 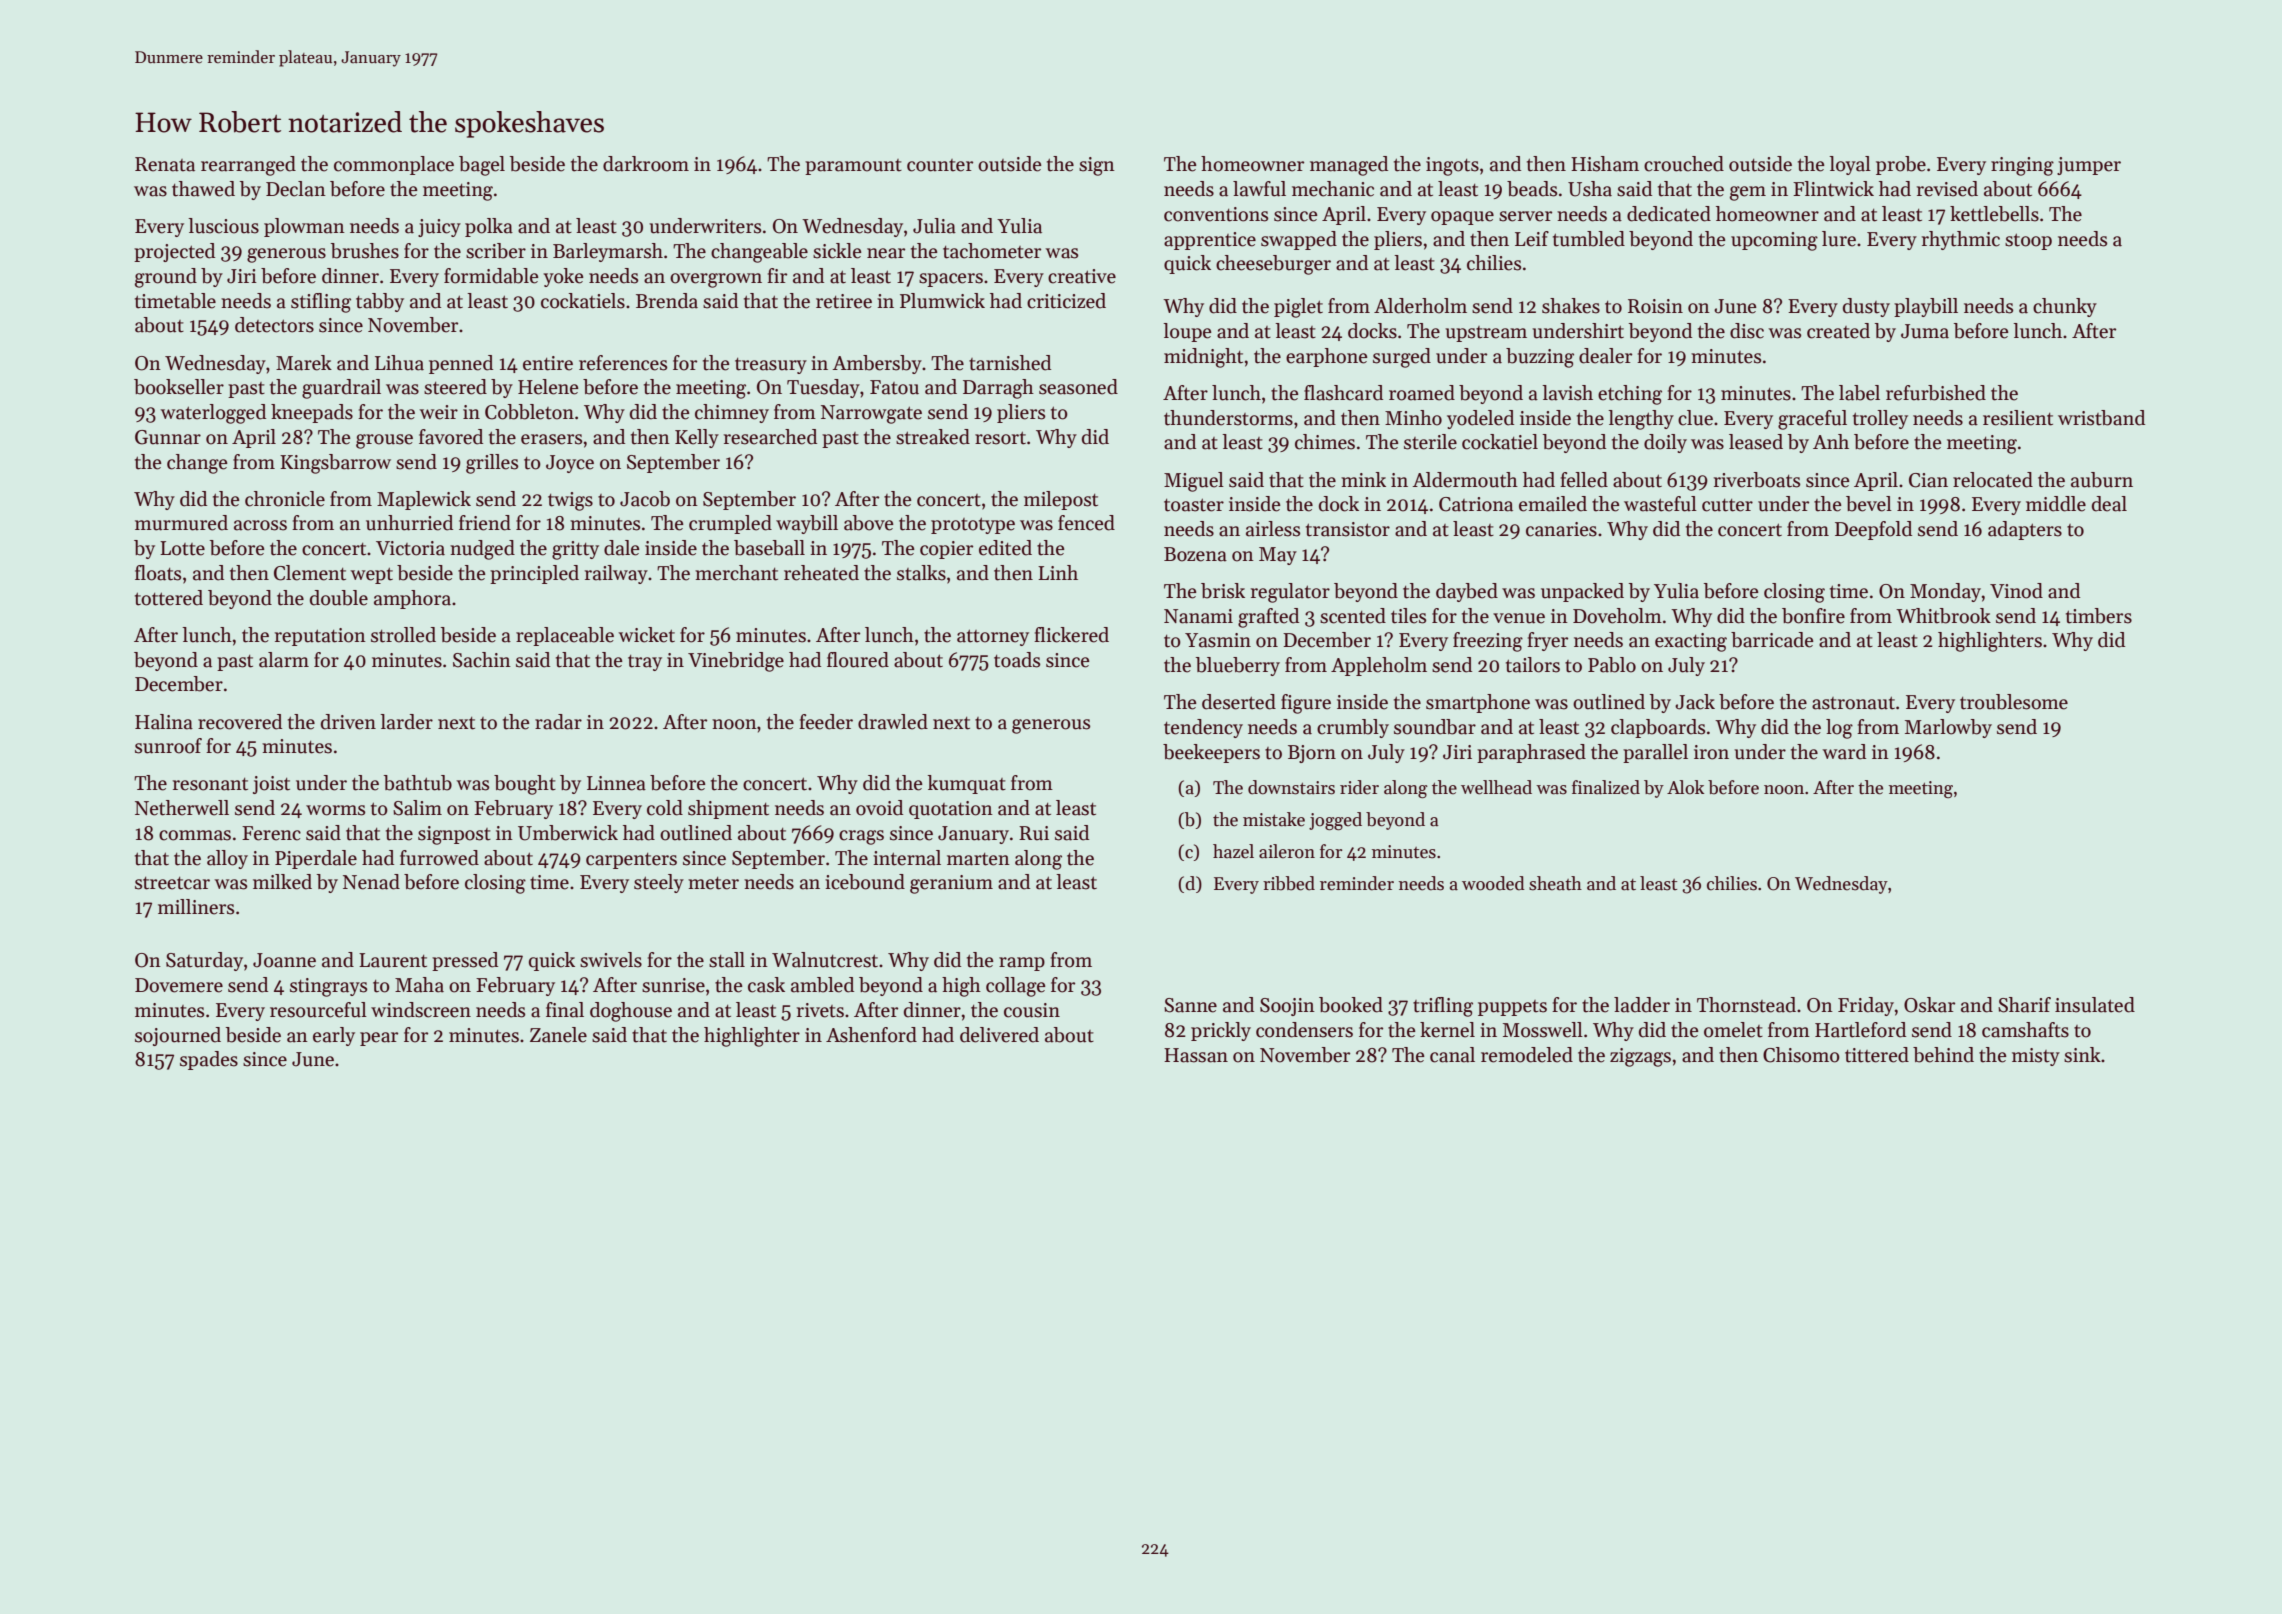 I want to click on rhythmic, so click(x=1961, y=240).
